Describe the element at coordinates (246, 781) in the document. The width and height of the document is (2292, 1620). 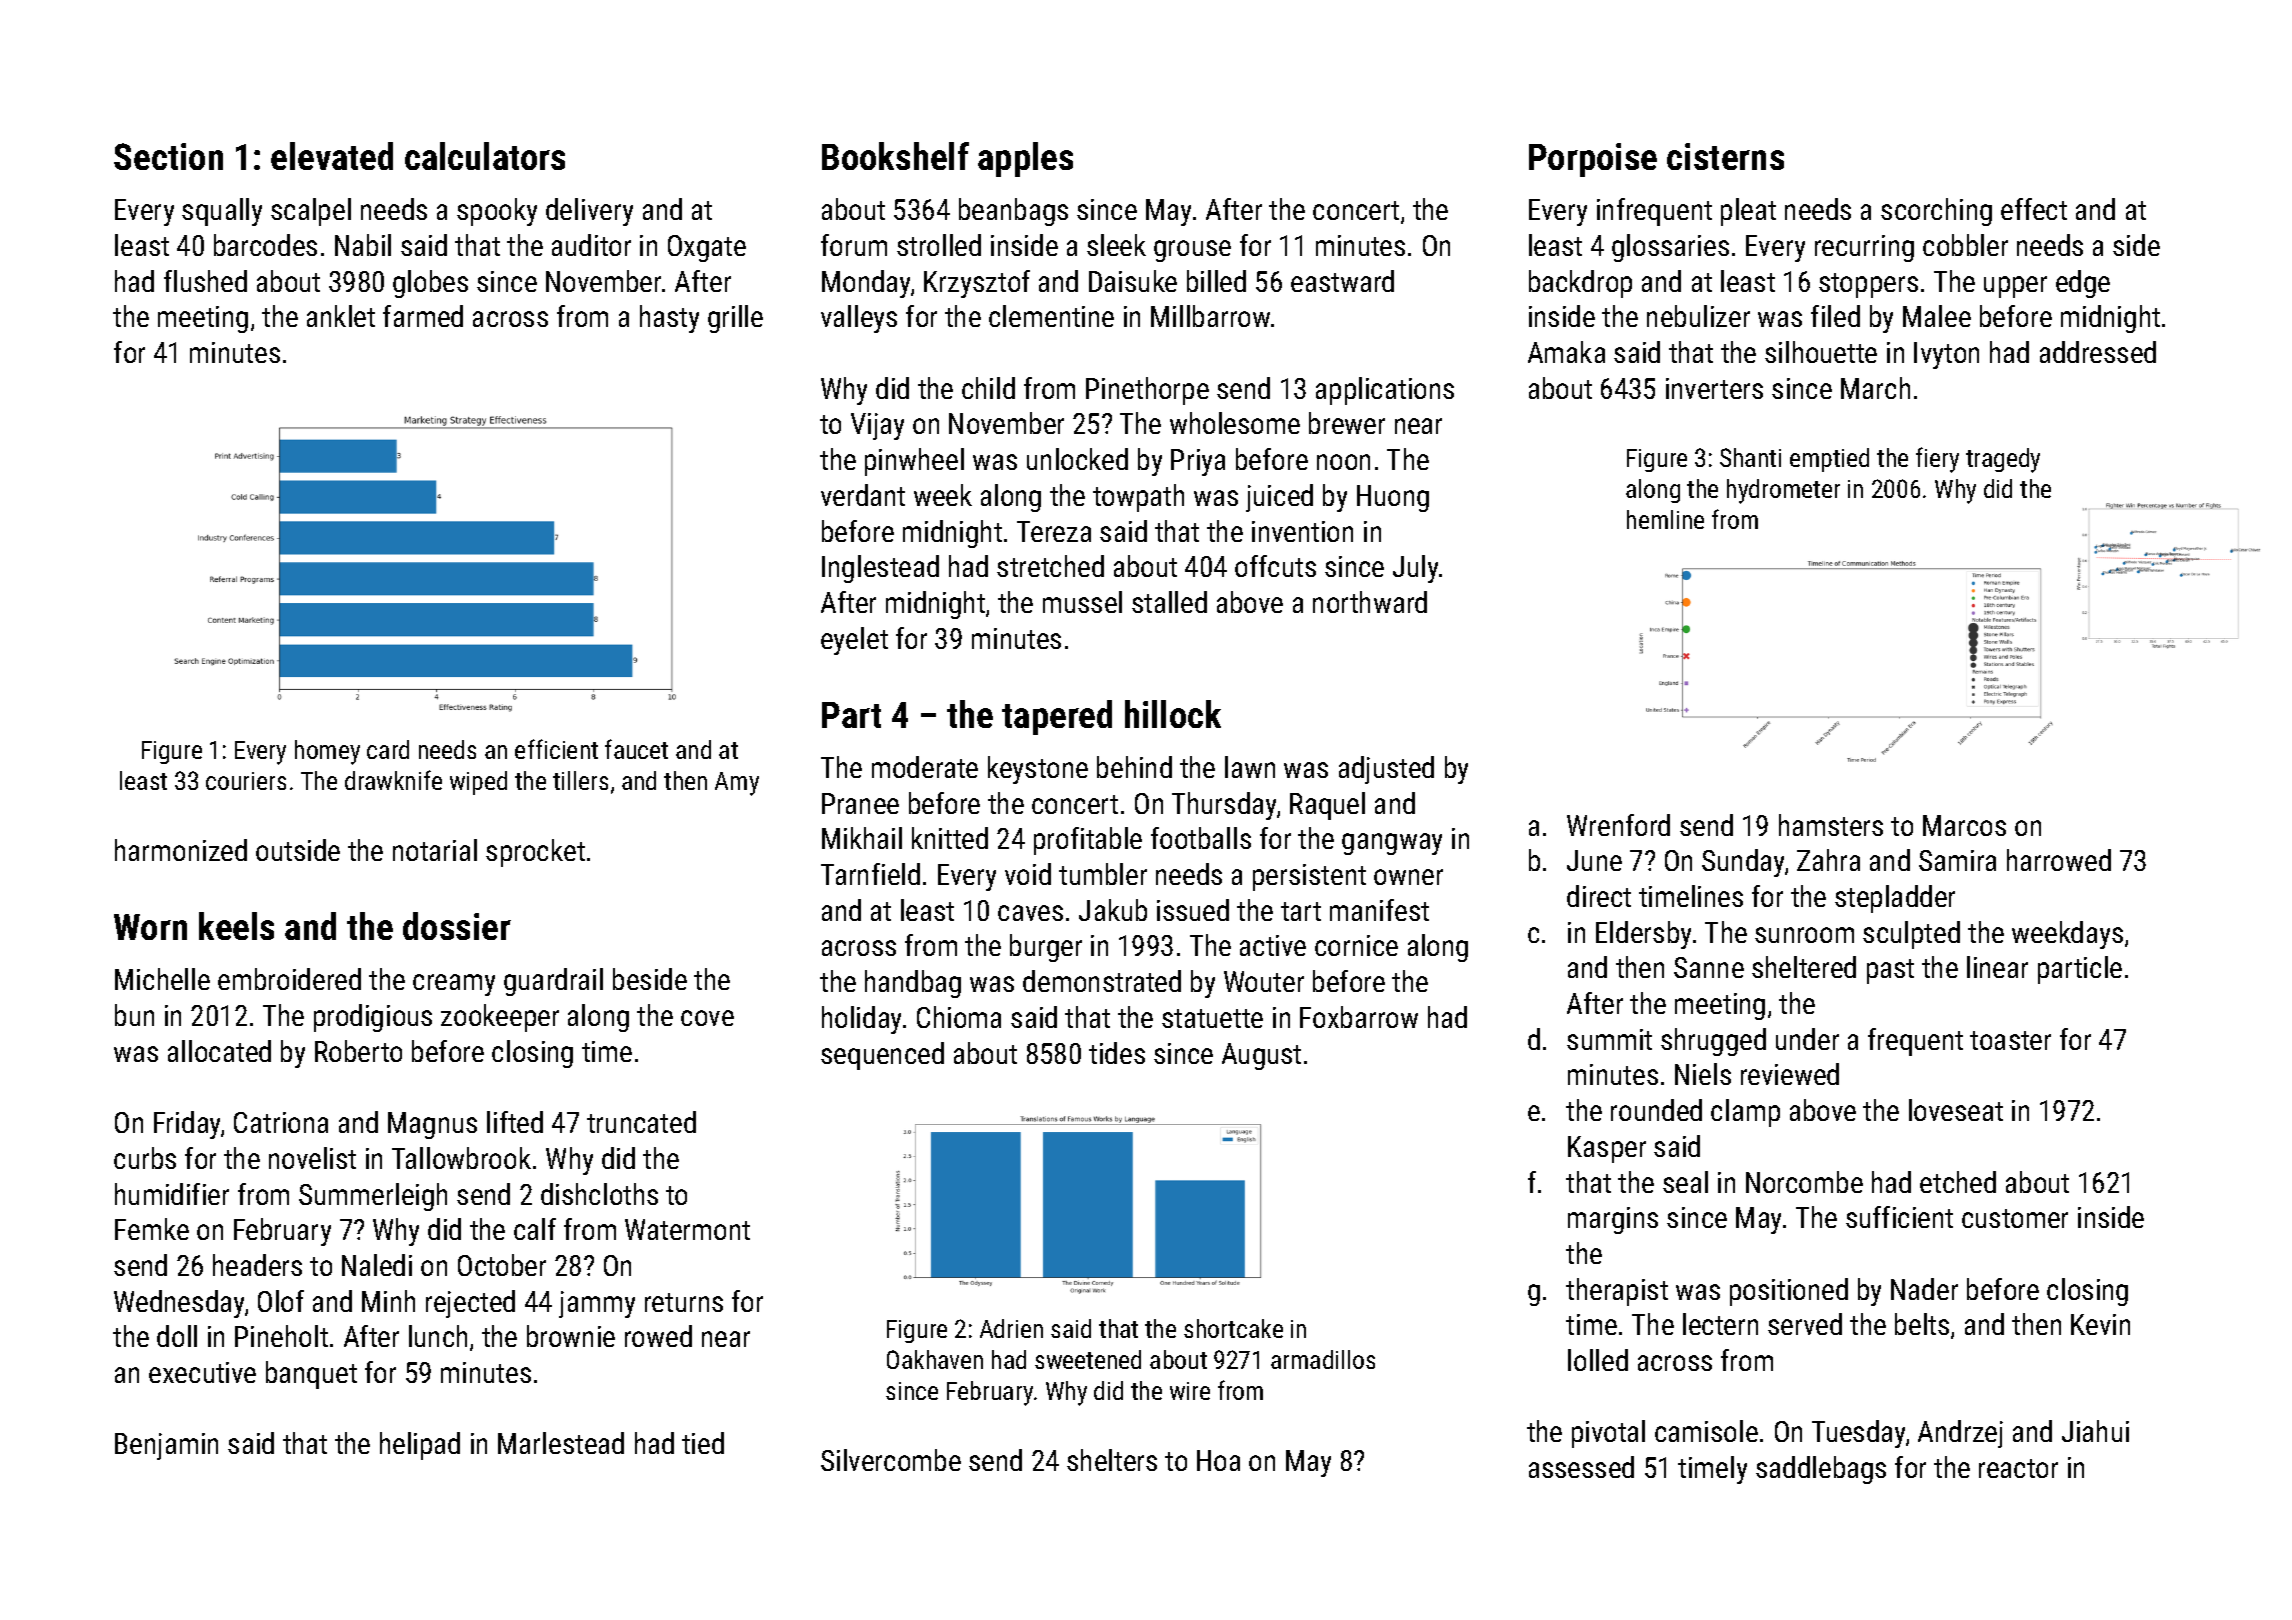
I see `couriers` at that location.
